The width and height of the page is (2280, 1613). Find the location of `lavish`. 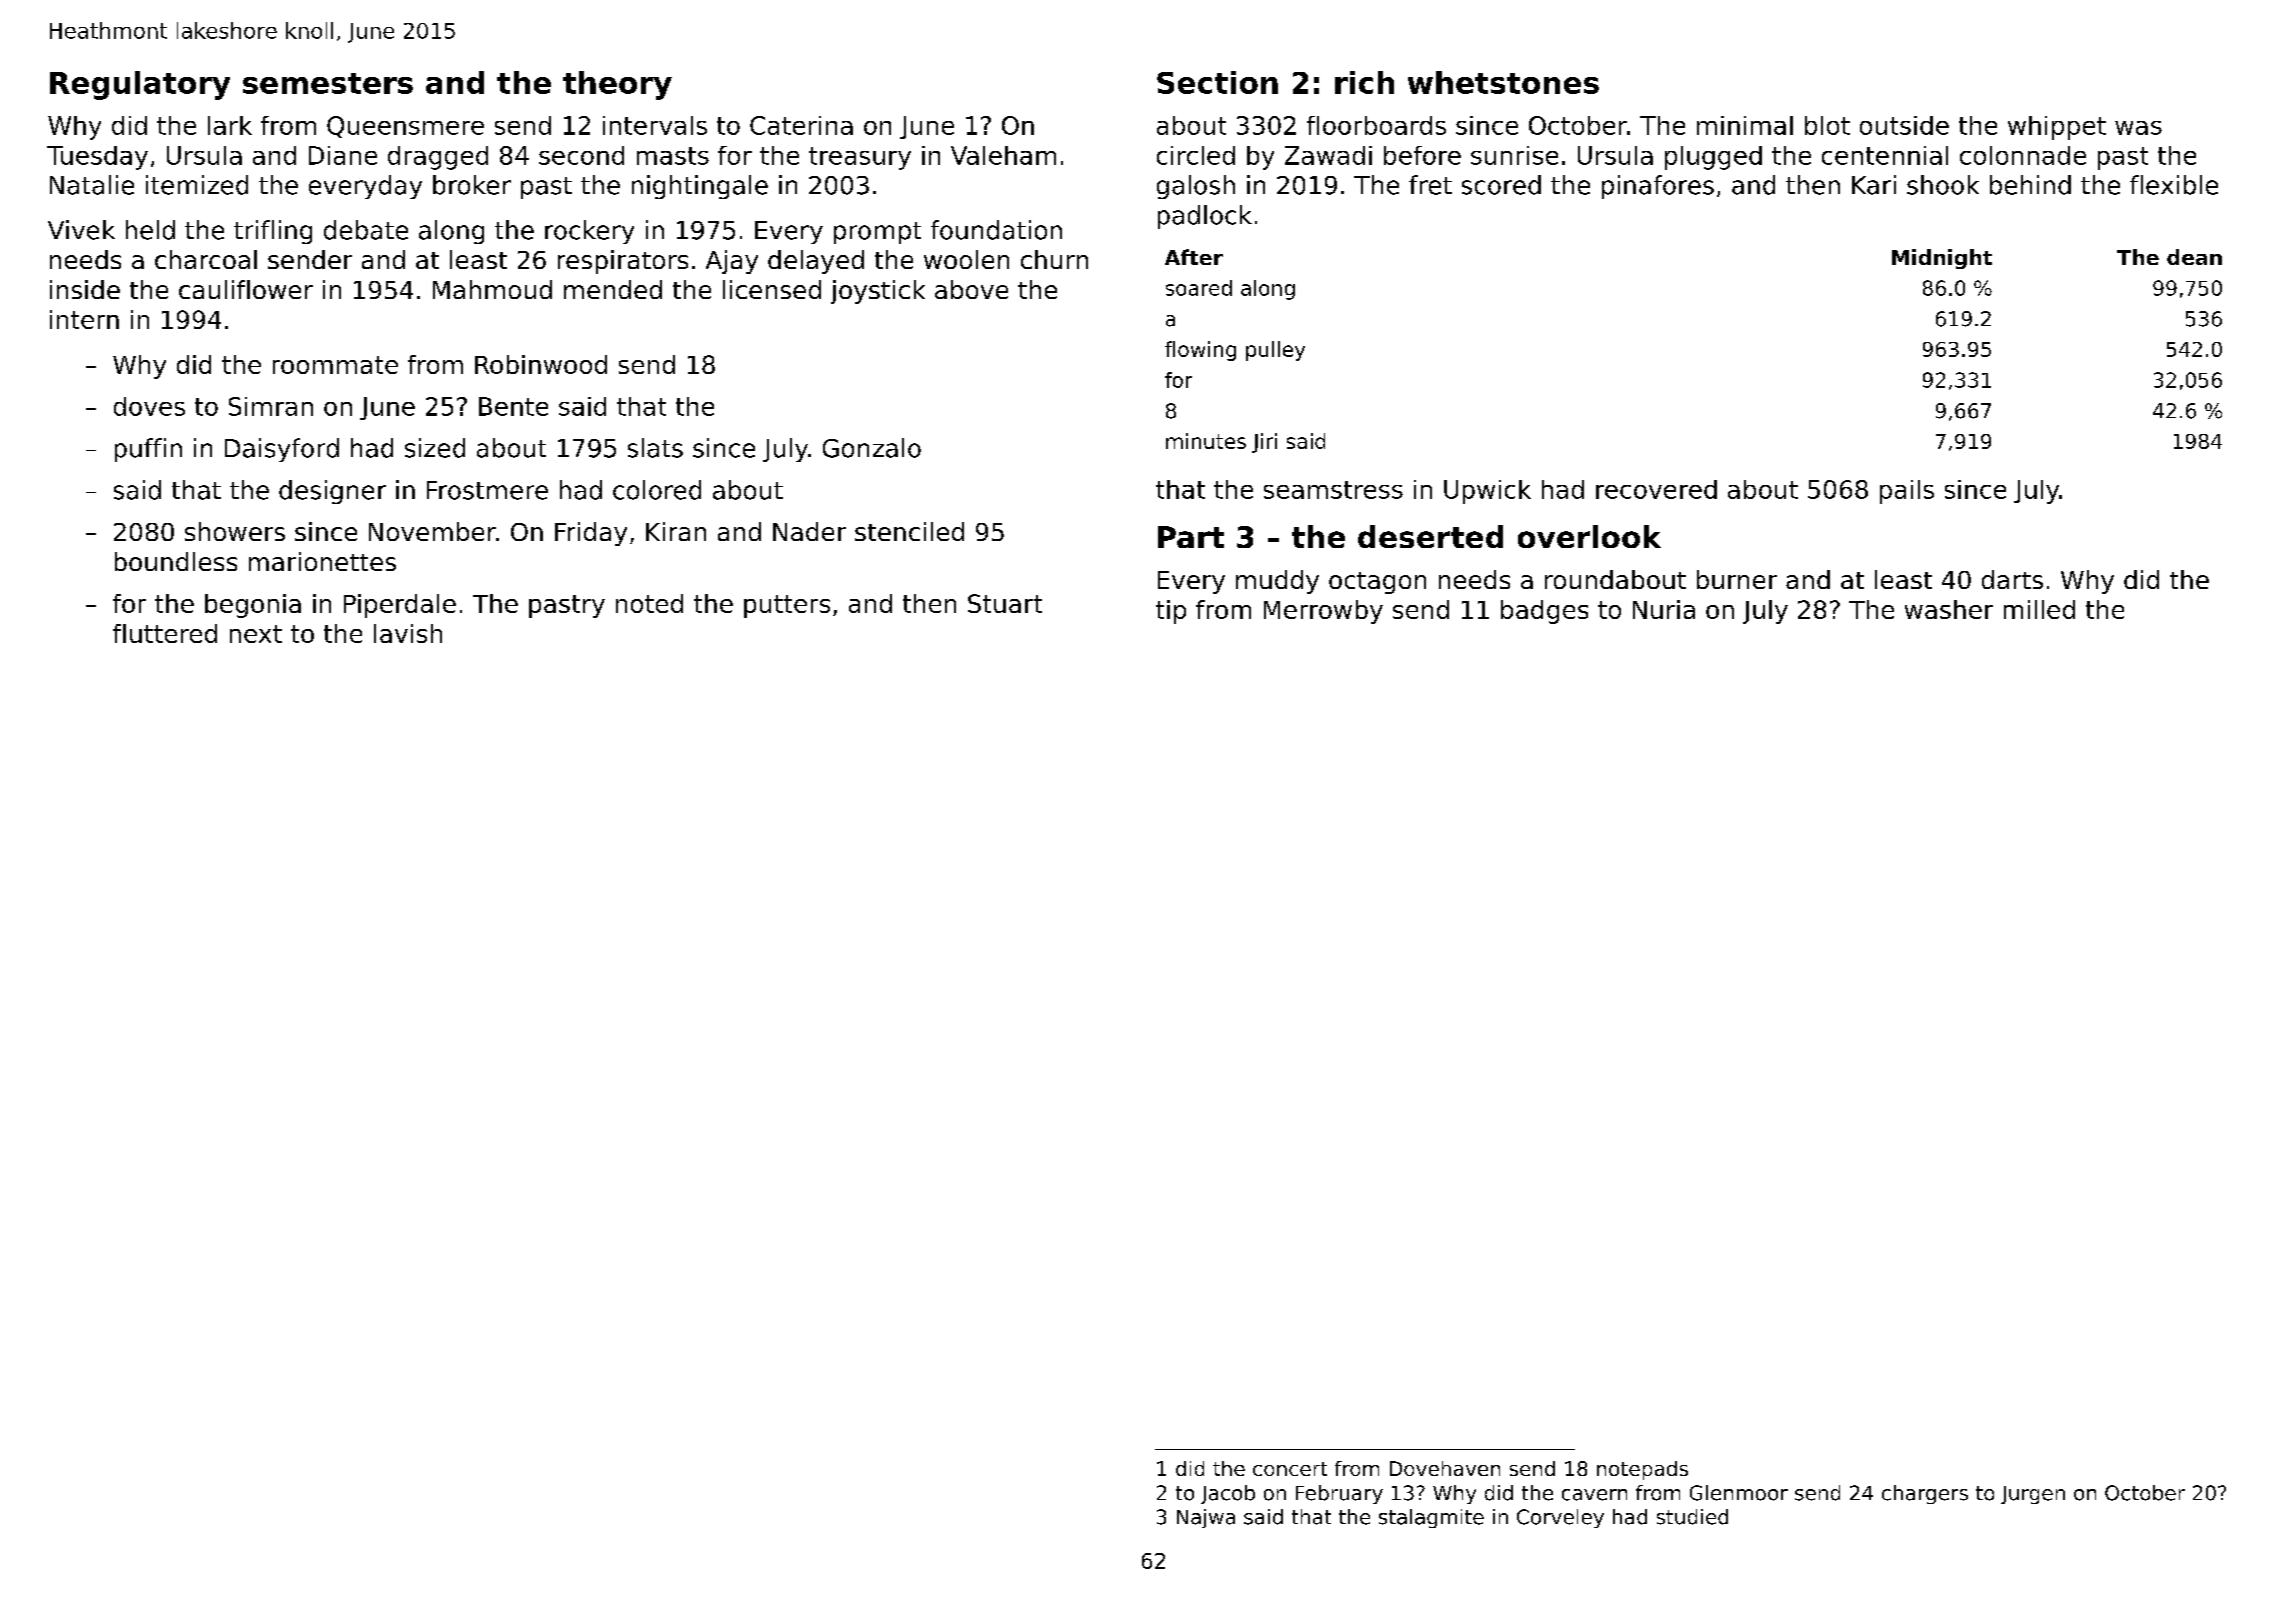

lavish is located at coordinates (408, 633).
